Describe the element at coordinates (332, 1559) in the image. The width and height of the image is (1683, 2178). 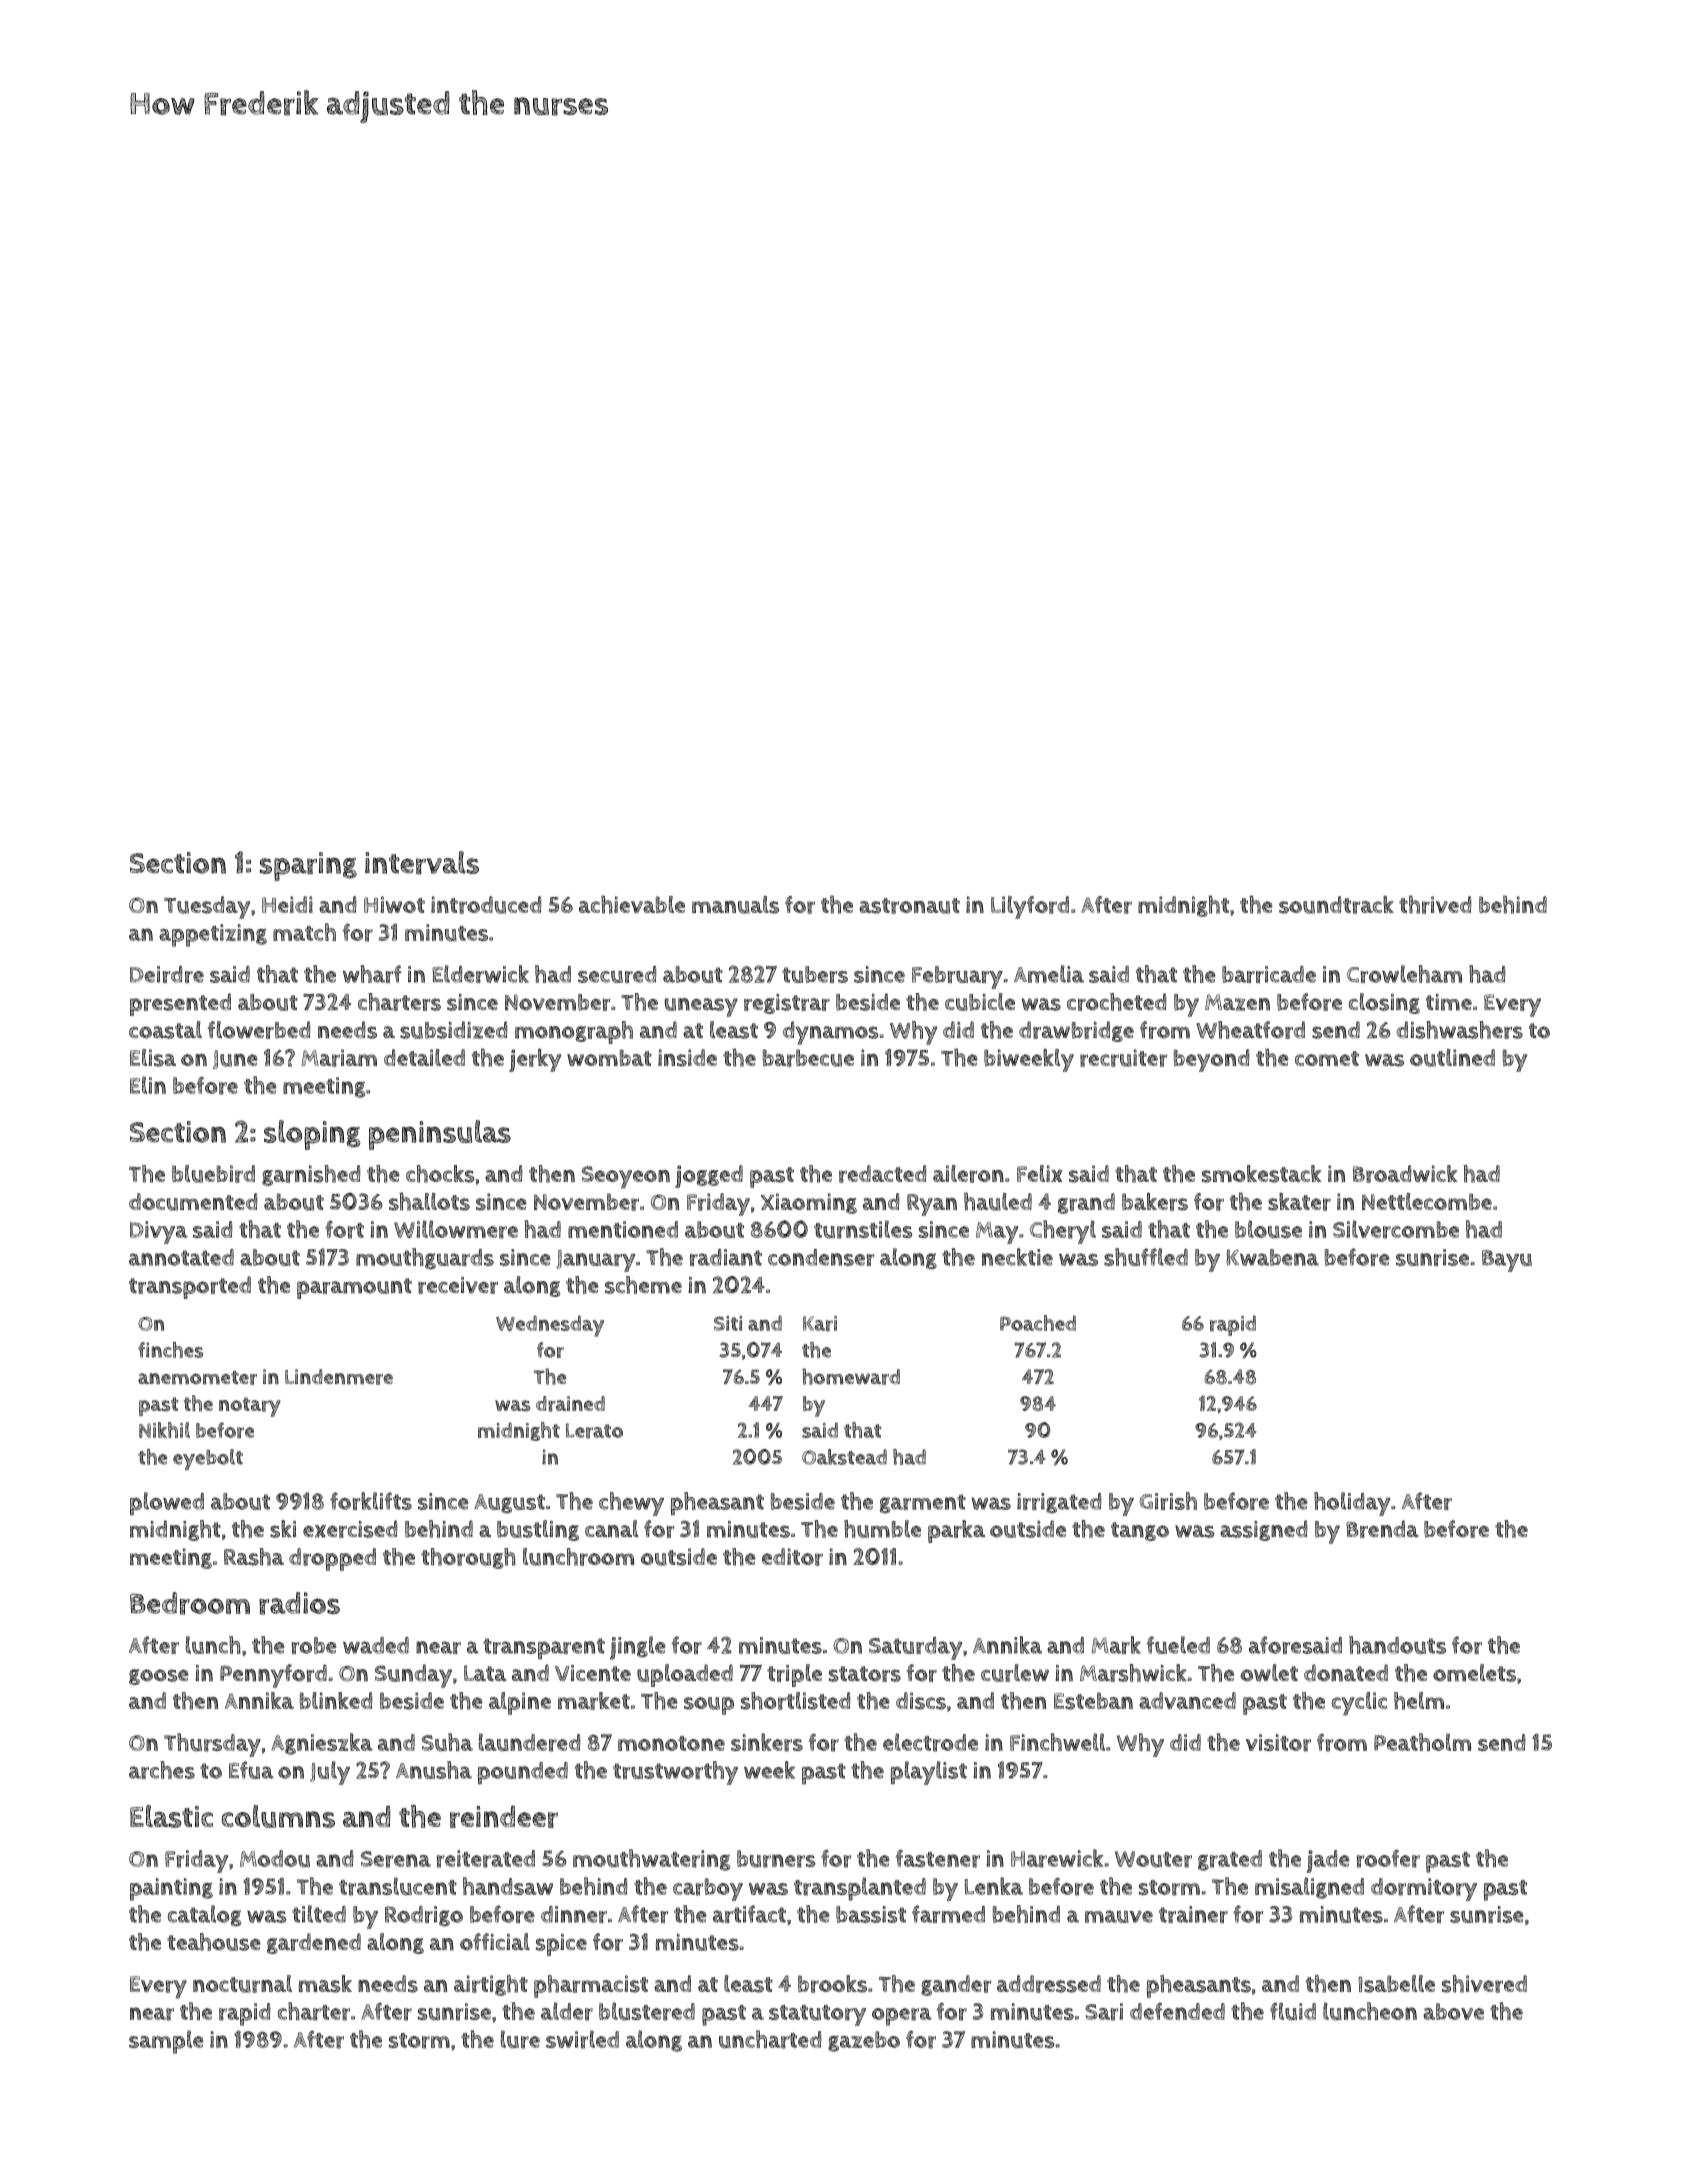
I see `dropped` at that location.
